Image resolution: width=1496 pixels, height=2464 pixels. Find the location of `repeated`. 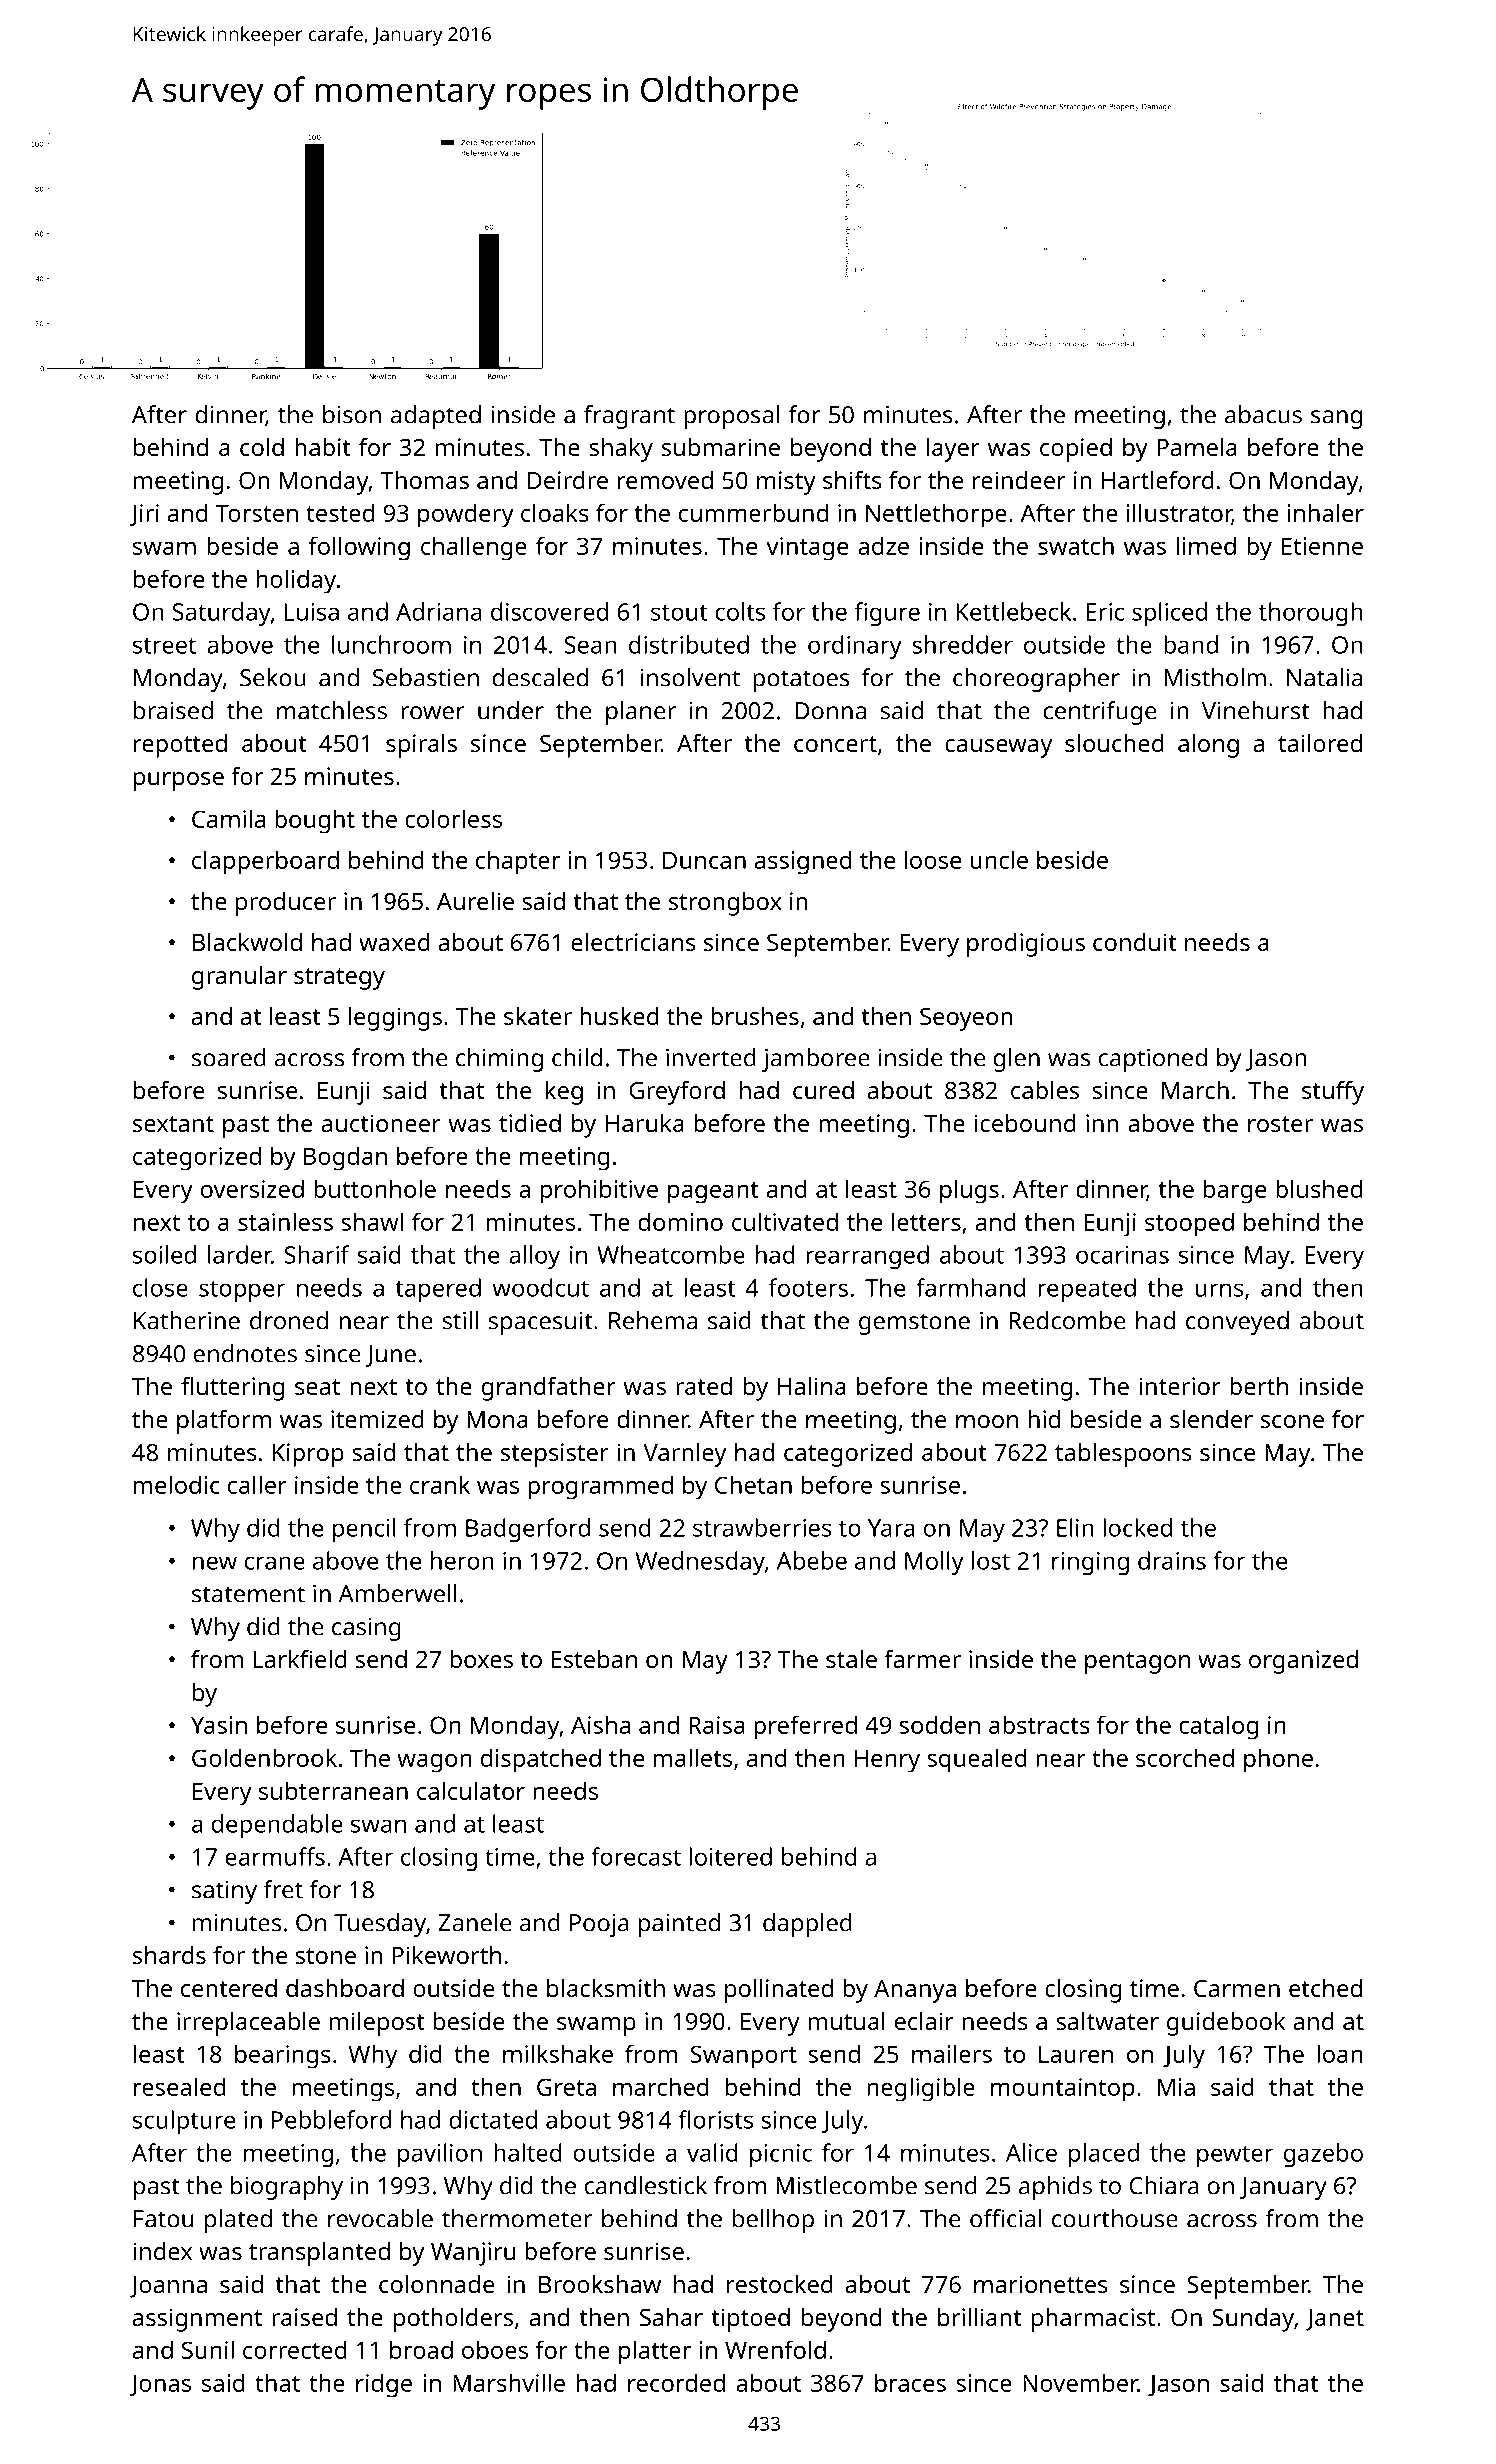

repeated is located at coordinates (1087, 1290).
